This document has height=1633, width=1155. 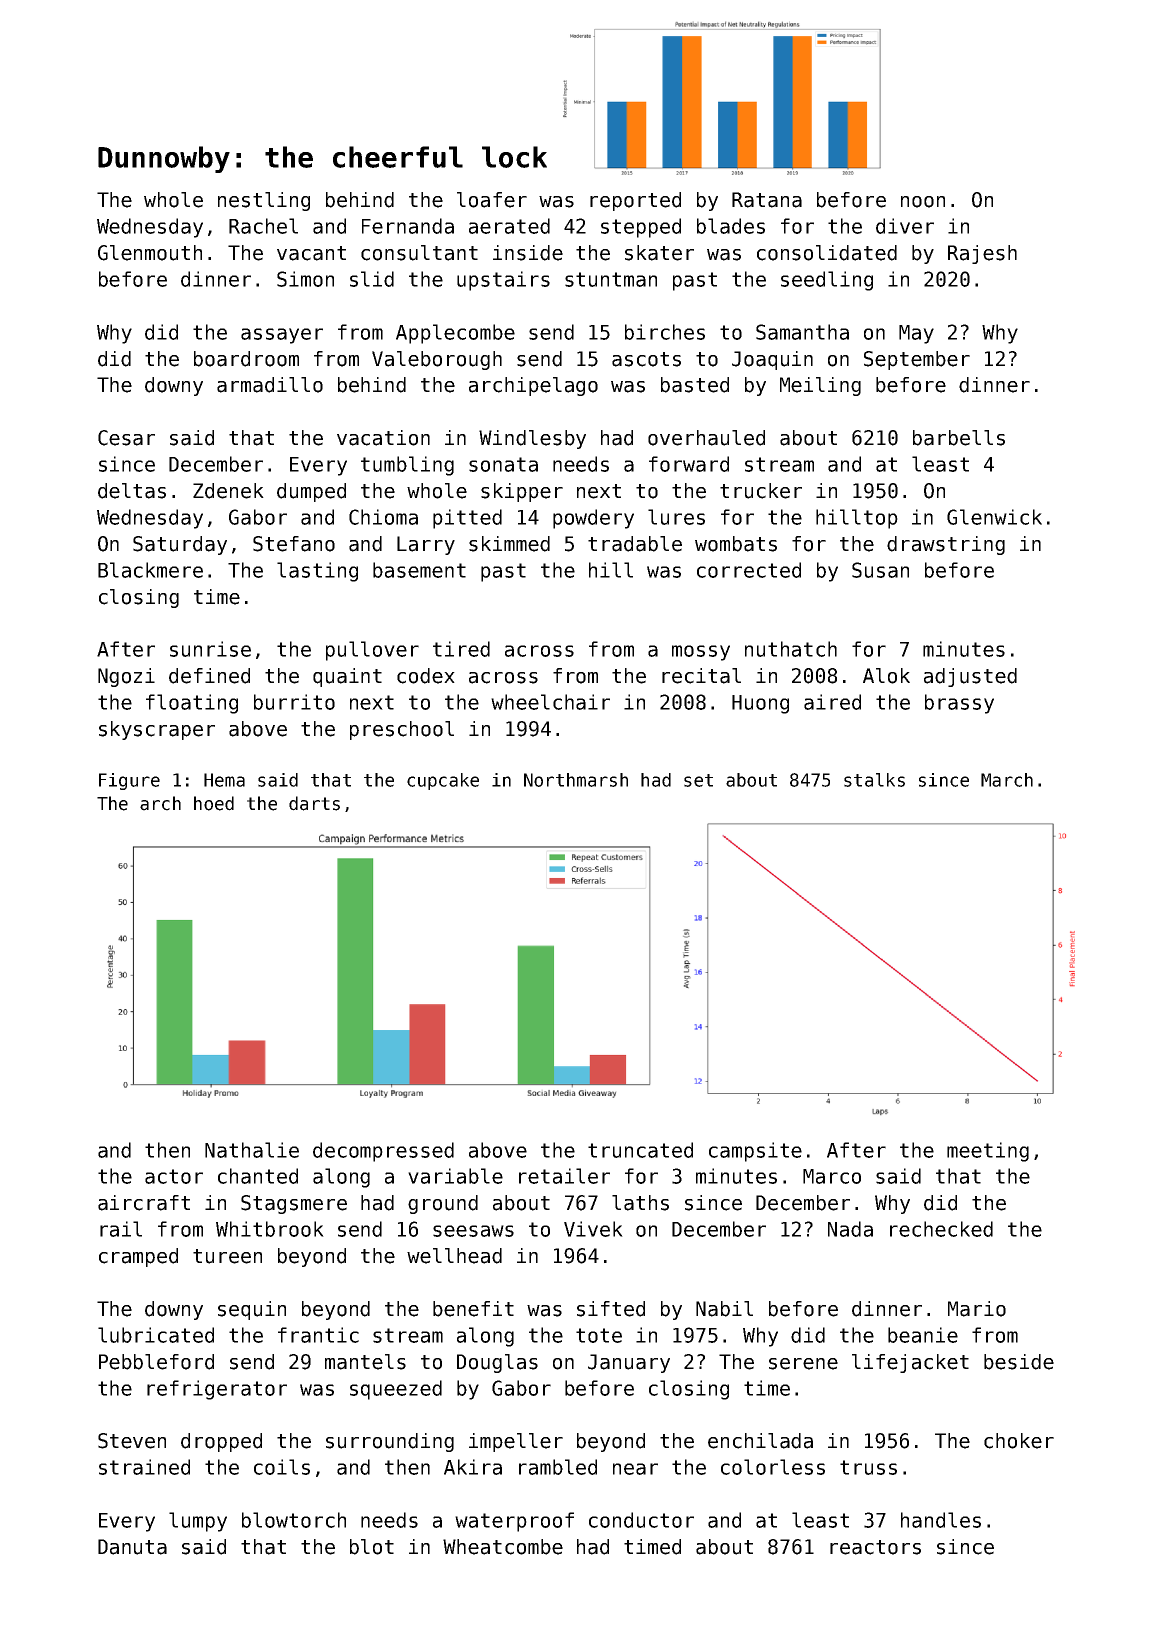 What do you see at coordinates (564, 1176) in the document?
I see `retailer` at bounding box center [564, 1176].
